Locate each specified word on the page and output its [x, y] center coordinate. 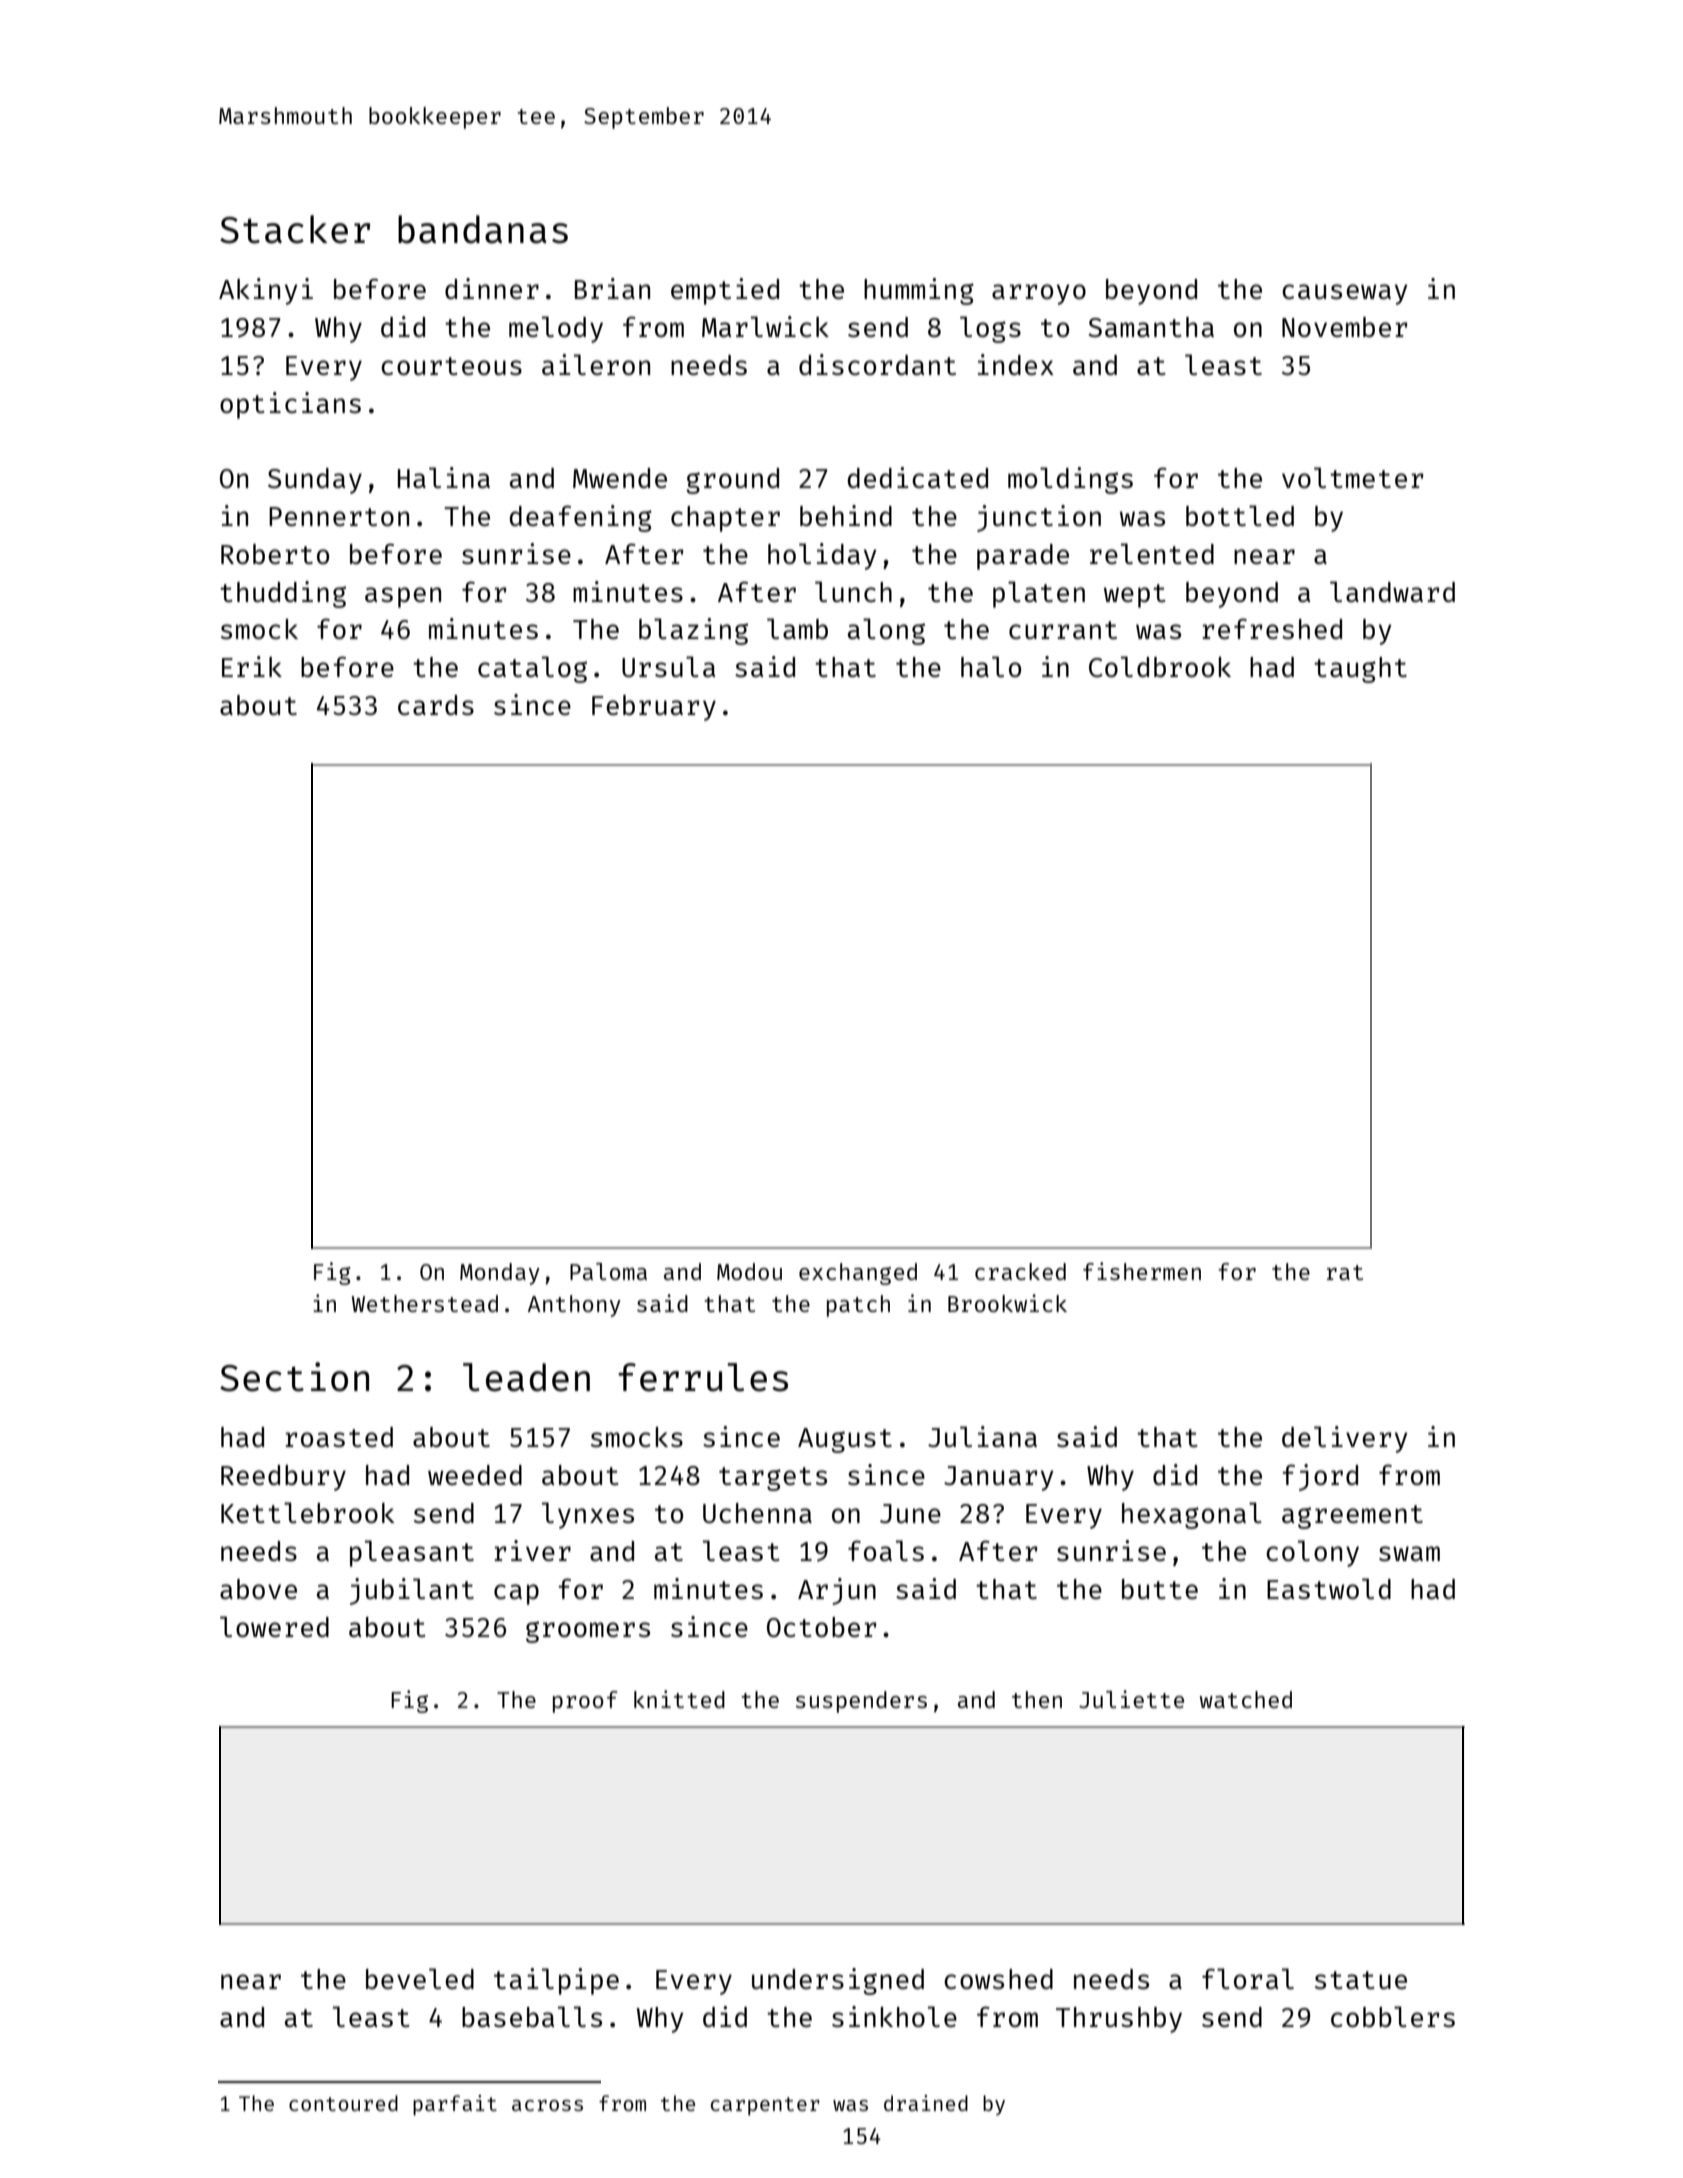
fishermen [1142, 1271]
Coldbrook [1160, 666]
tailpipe [556, 1981]
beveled [420, 1978]
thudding [283, 594]
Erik [252, 666]
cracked [1020, 1271]
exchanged [858, 1274]
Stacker [295, 229]
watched [1245, 1699]
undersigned [838, 1981]
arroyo [1039, 294]
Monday [500, 1274]
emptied [725, 291]
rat [1345, 1272]
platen [1039, 594]
